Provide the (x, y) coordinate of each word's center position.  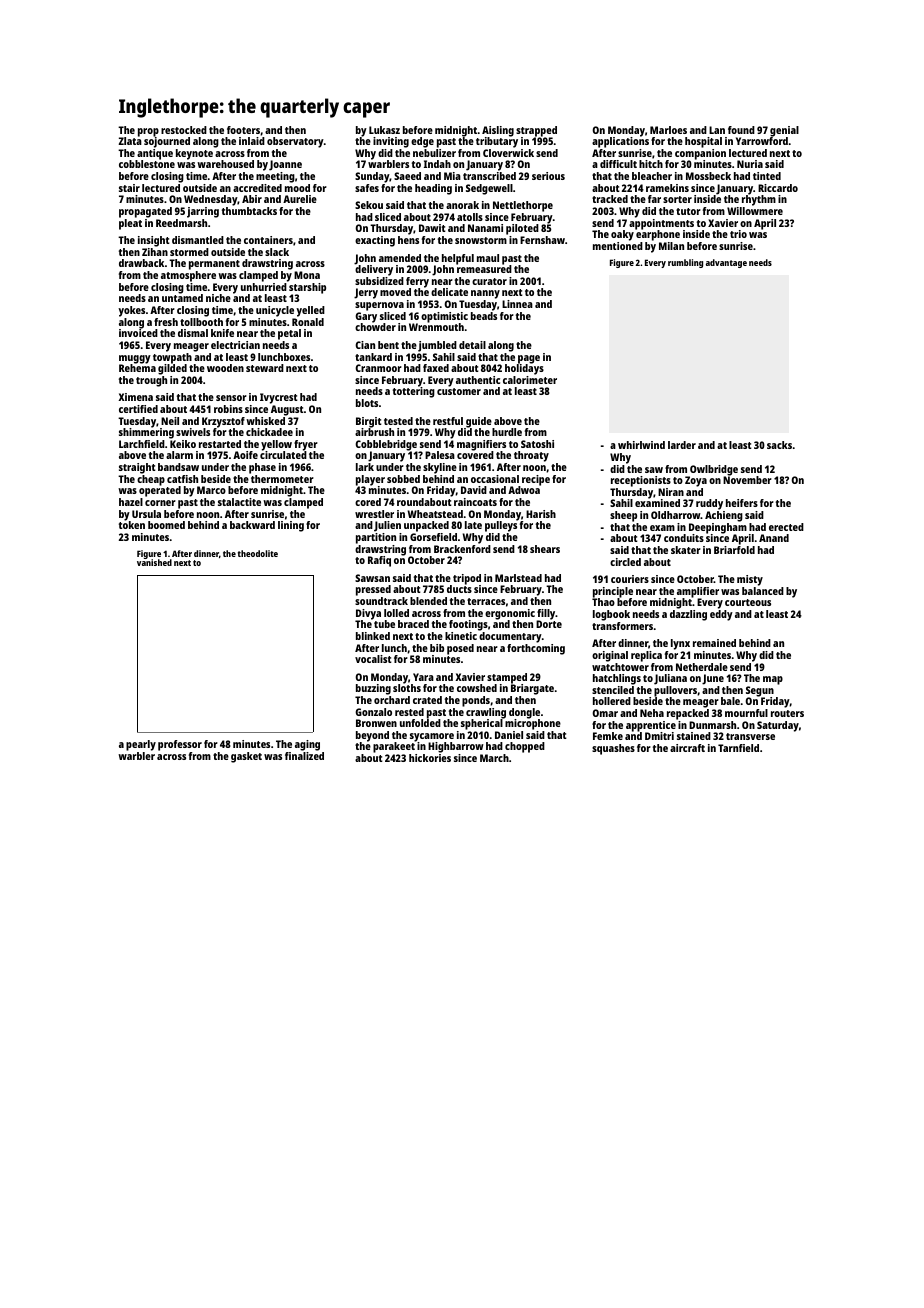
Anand (774, 538)
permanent (214, 265)
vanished (154, 563)
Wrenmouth (436, 327)
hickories (430, 758)
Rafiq (379, 561)
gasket (246, 757)
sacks (779, 445)
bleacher (652, 176)
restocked (184, 130)
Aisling (498, 131)
